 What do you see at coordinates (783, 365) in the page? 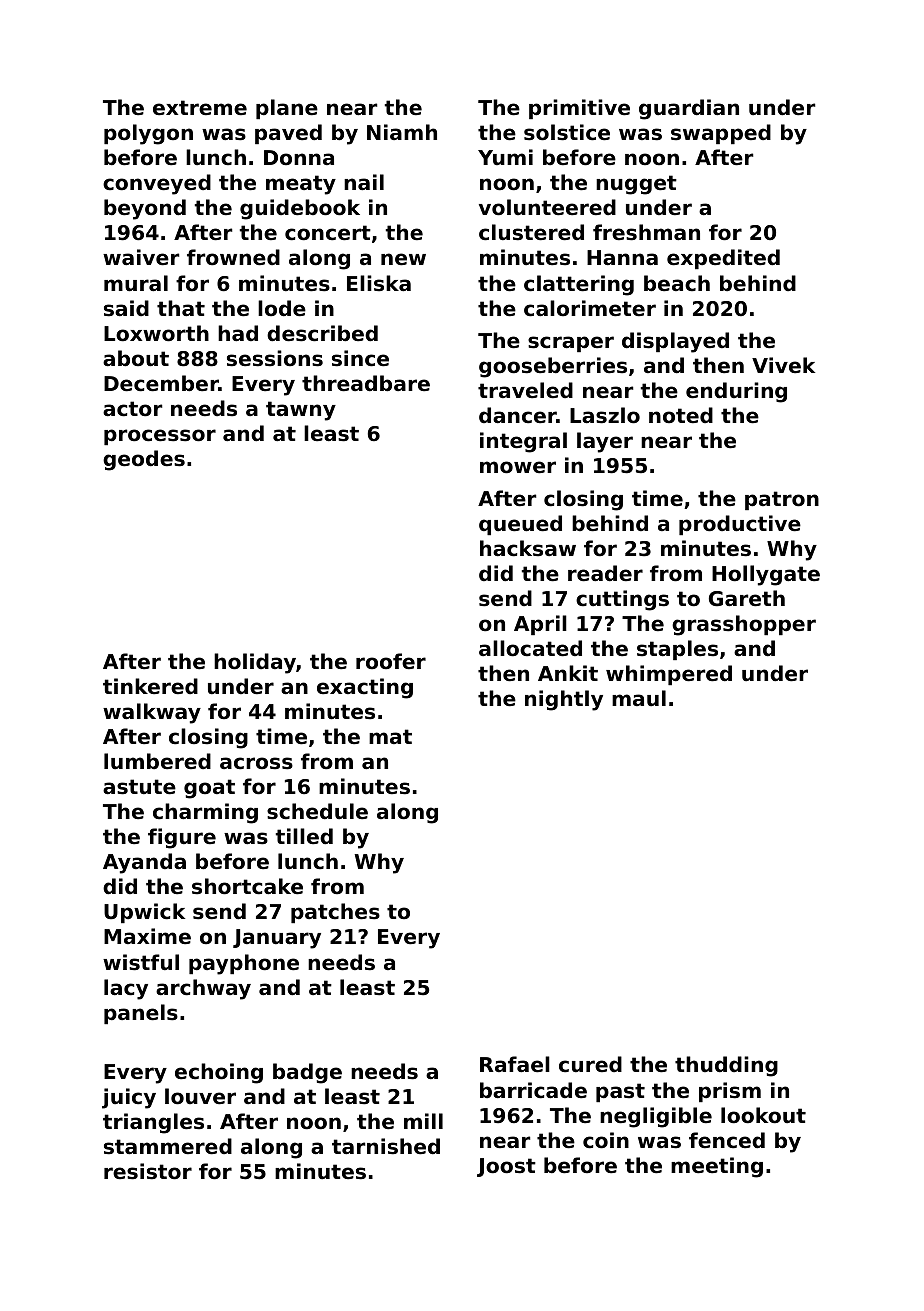
I see `Vivek` at bounding box center [783, 365].
